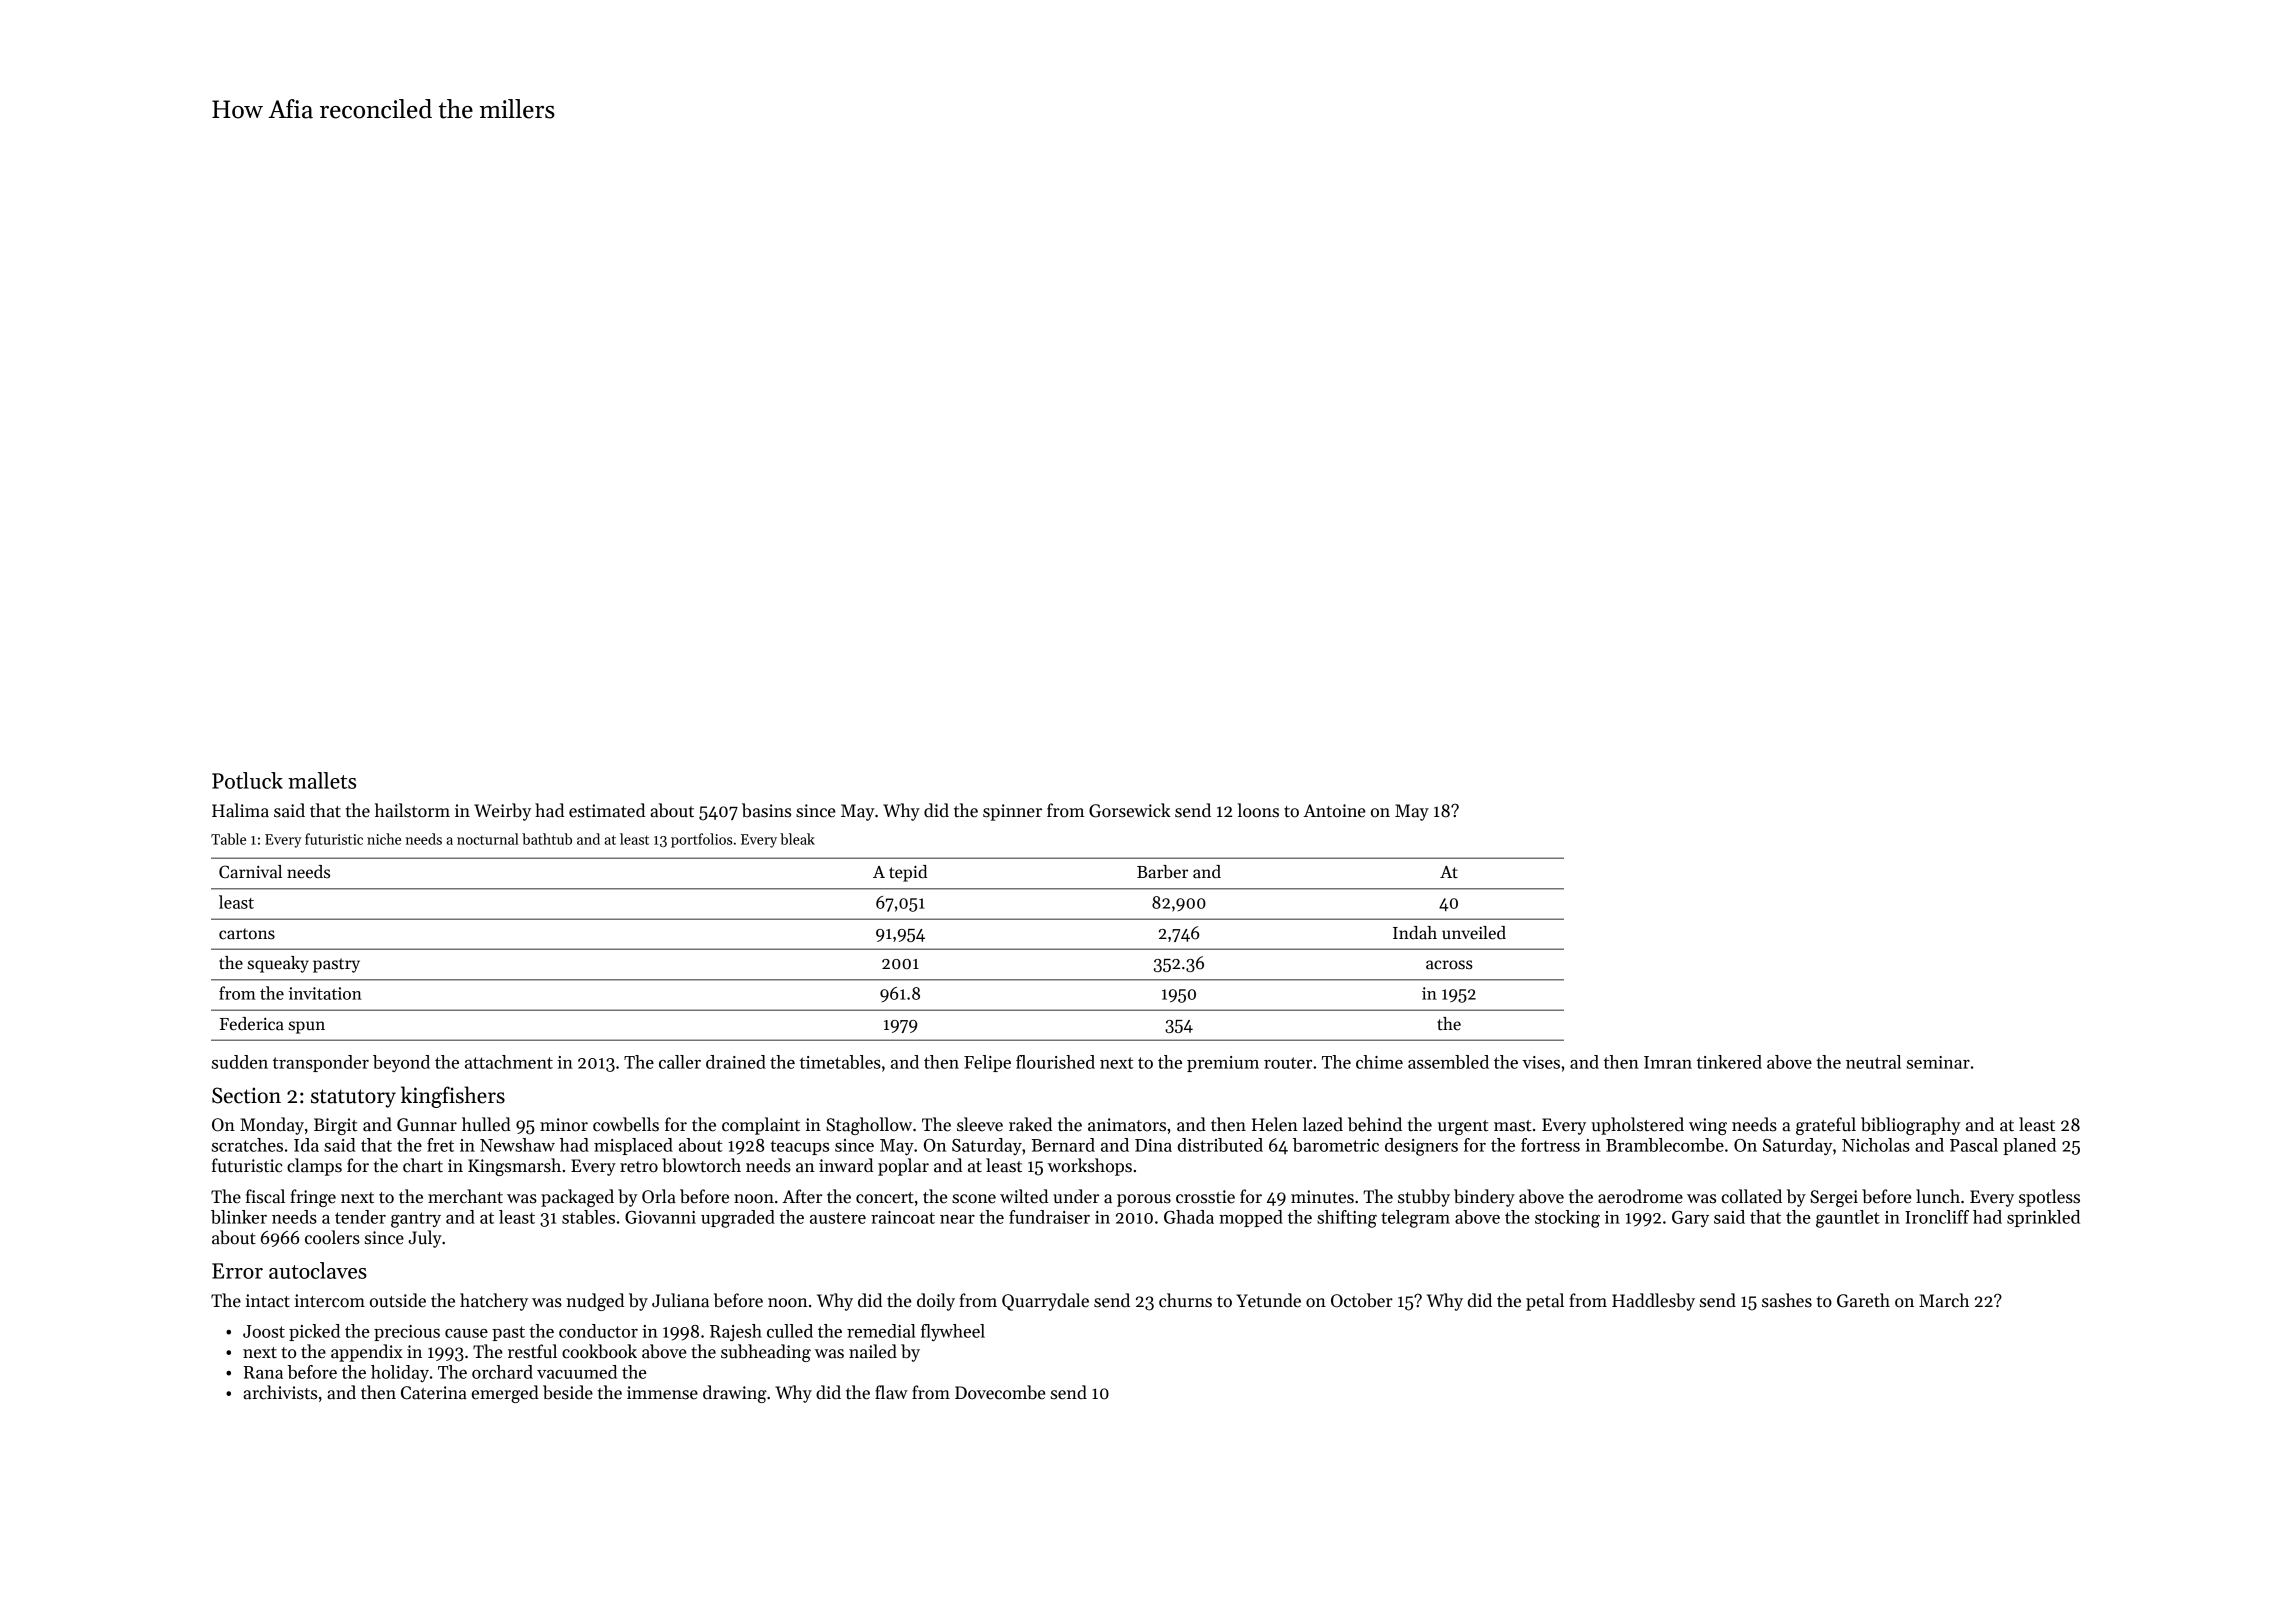 The width and height of the screenshot is (2292, 1620). Describe the element at coordinates (1938, 1062) in the screenshot. I see `seminar` at that location.
